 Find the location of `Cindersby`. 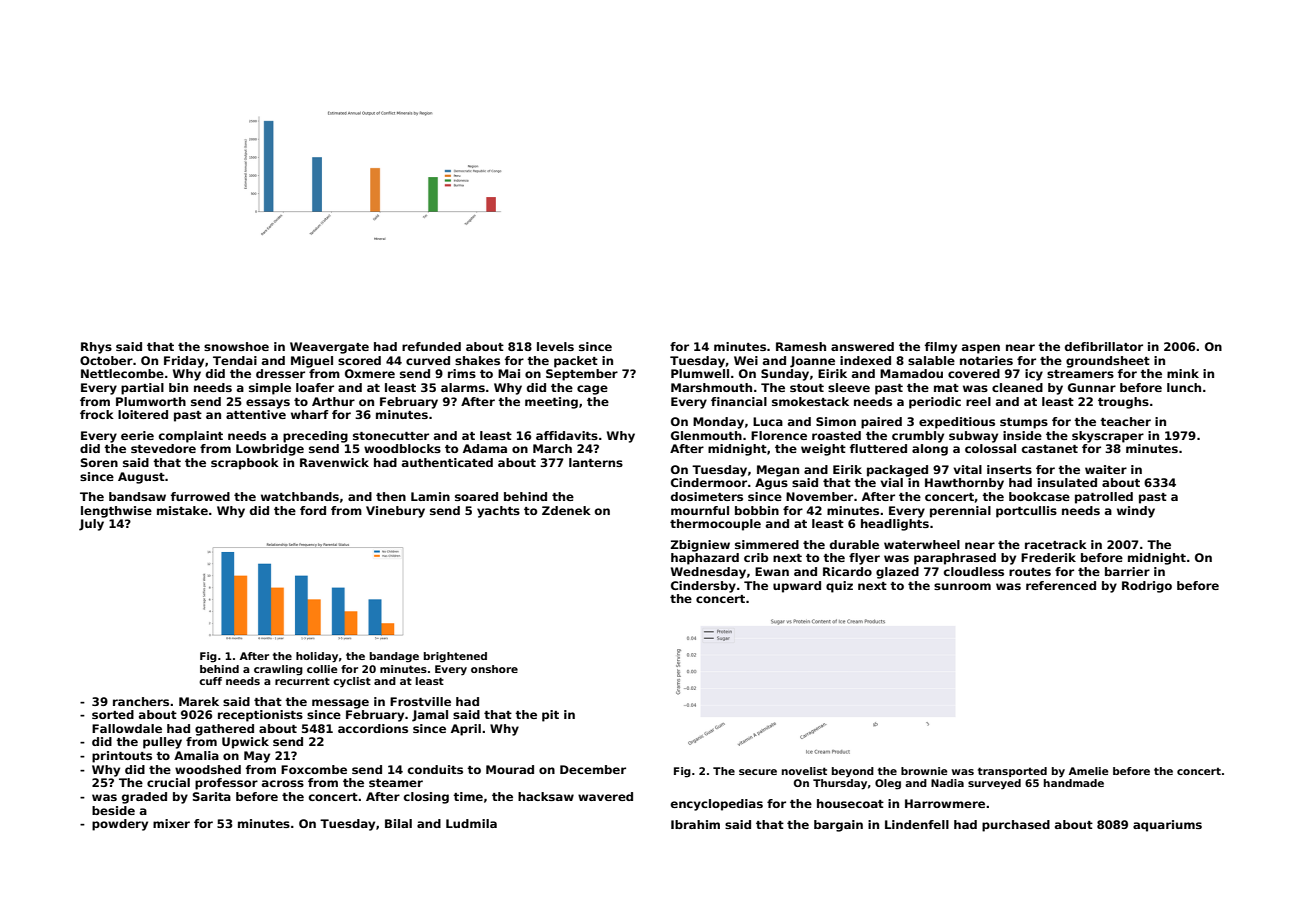

Cindersby is located at coordinates (703, 587).
